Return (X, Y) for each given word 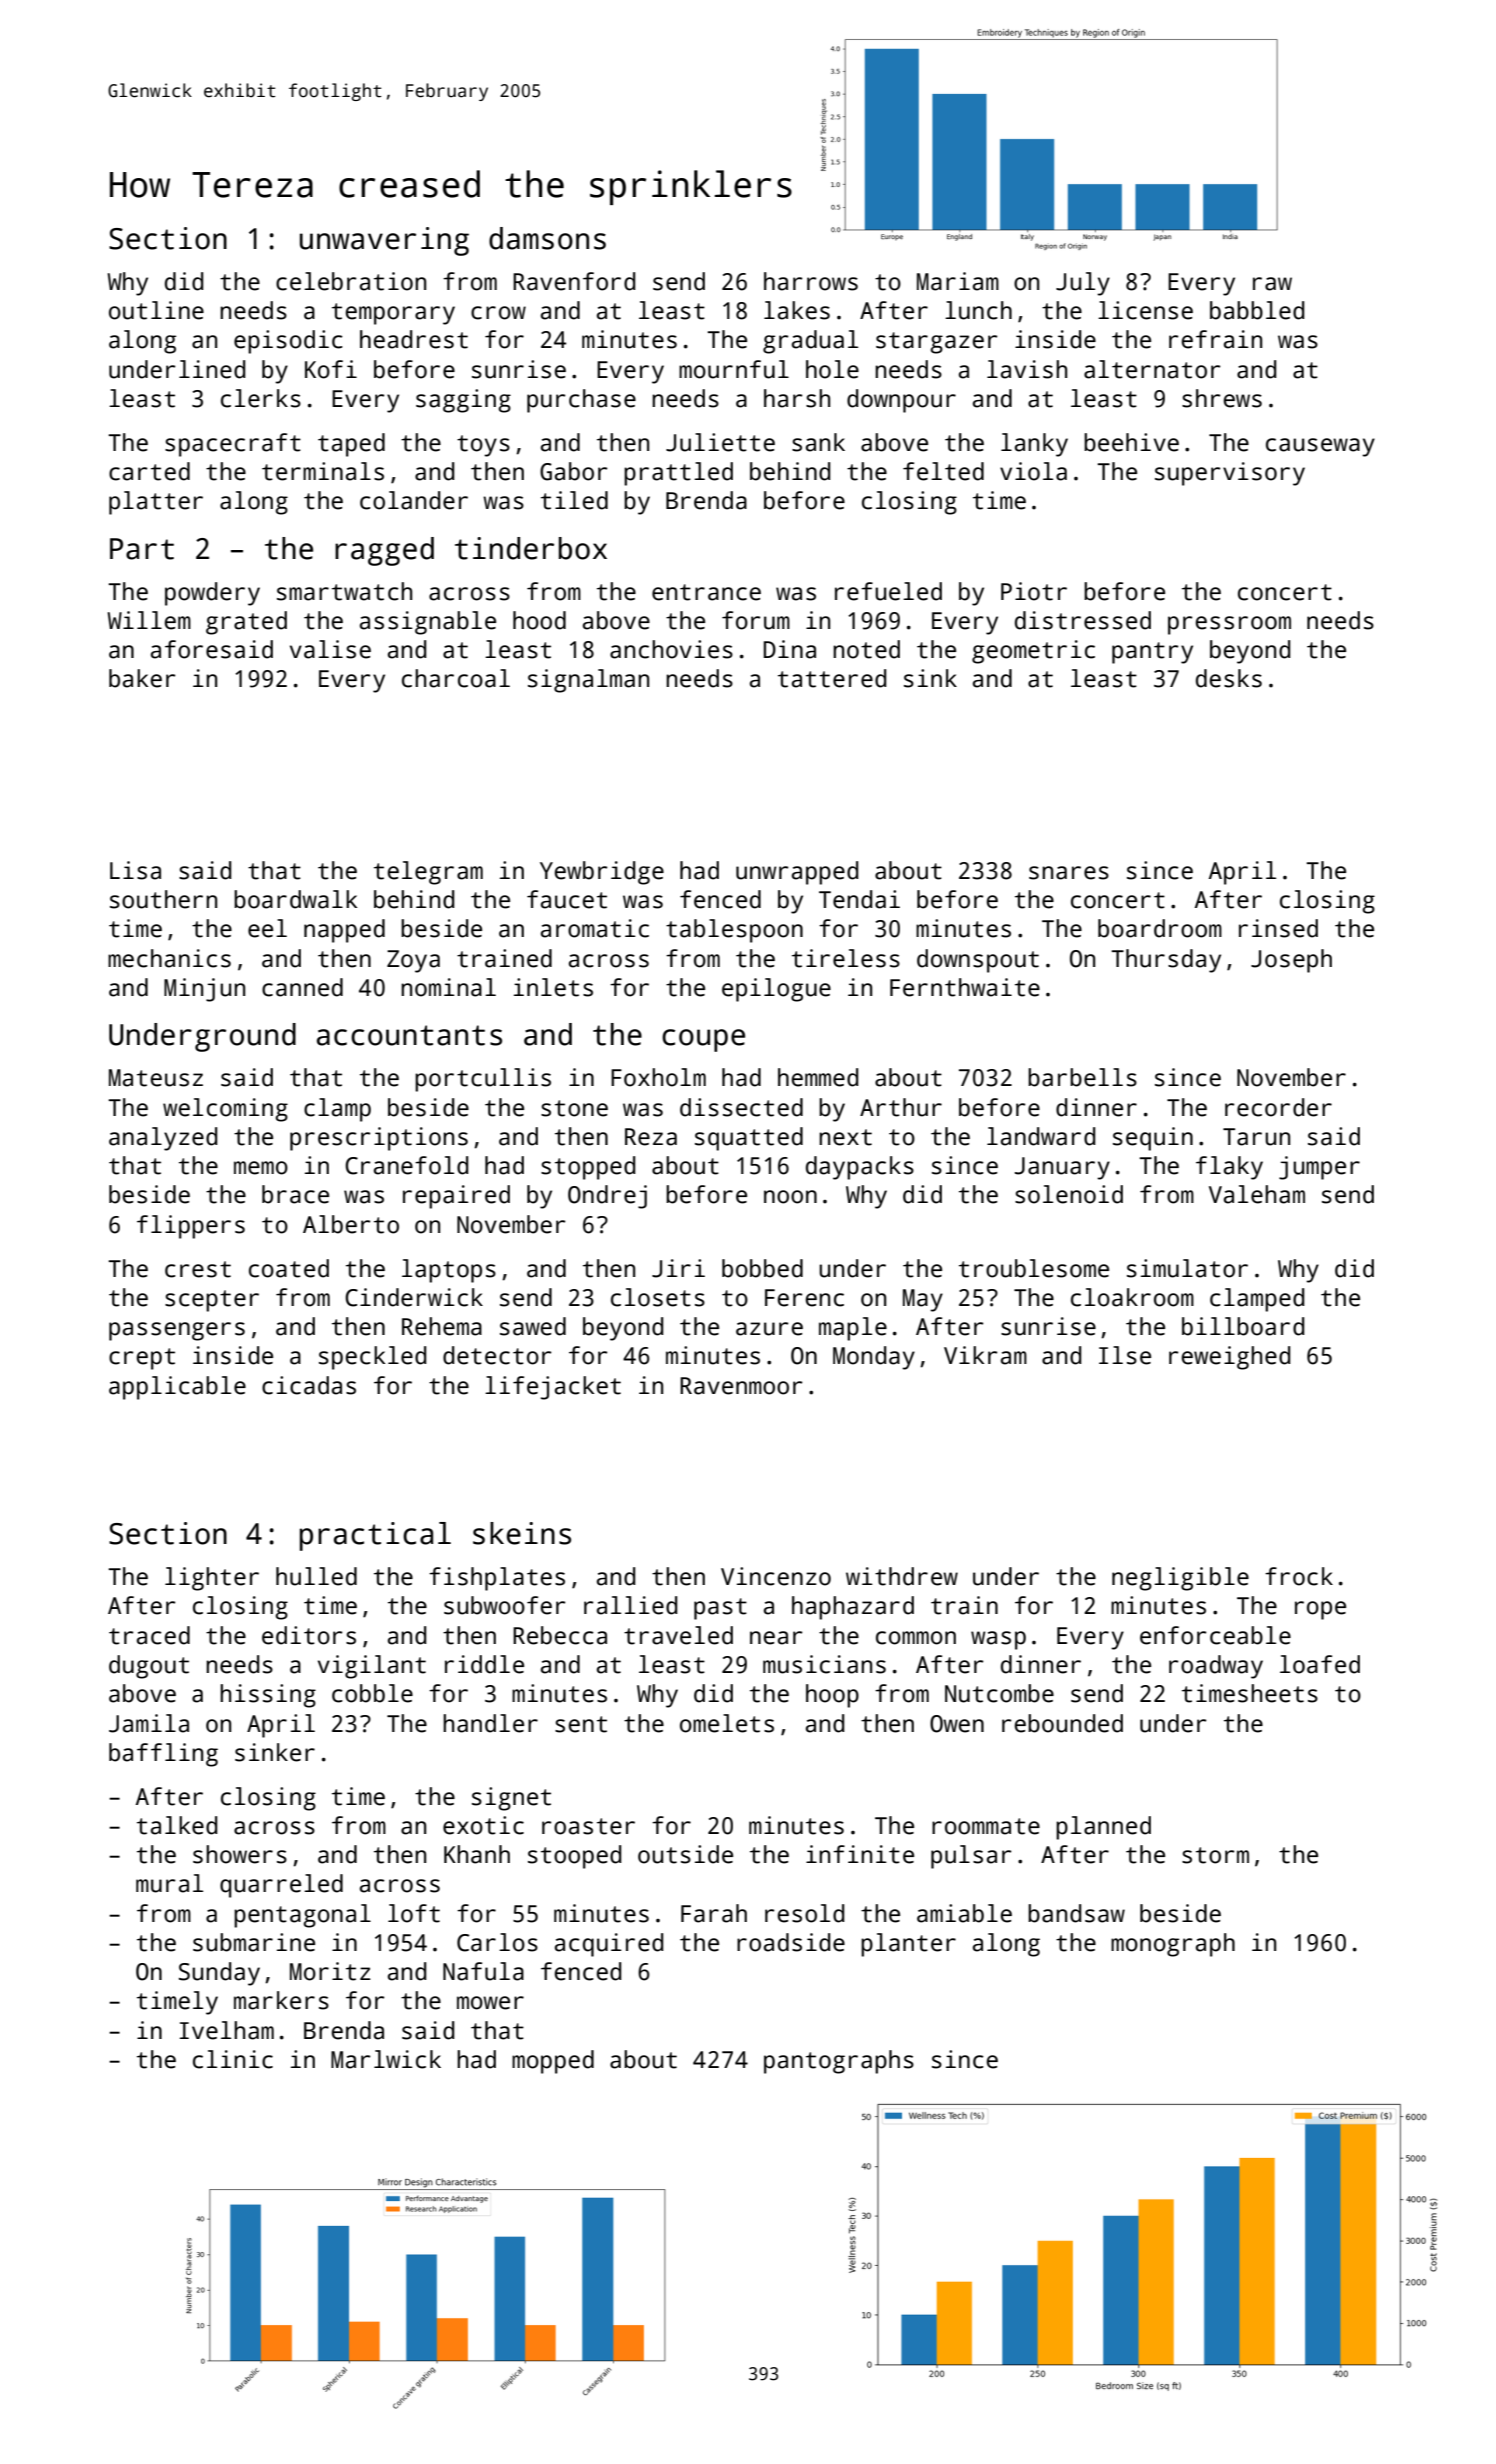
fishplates (497, 1579)
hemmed (818, 1077)
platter (156, 503)
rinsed (1278, 928)
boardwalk (295, 899)
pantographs (839, 2062)
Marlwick (386, 2059)
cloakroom (1132, 1297)
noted (866, 649)
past (720, 1609)
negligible (1180, 1579)
